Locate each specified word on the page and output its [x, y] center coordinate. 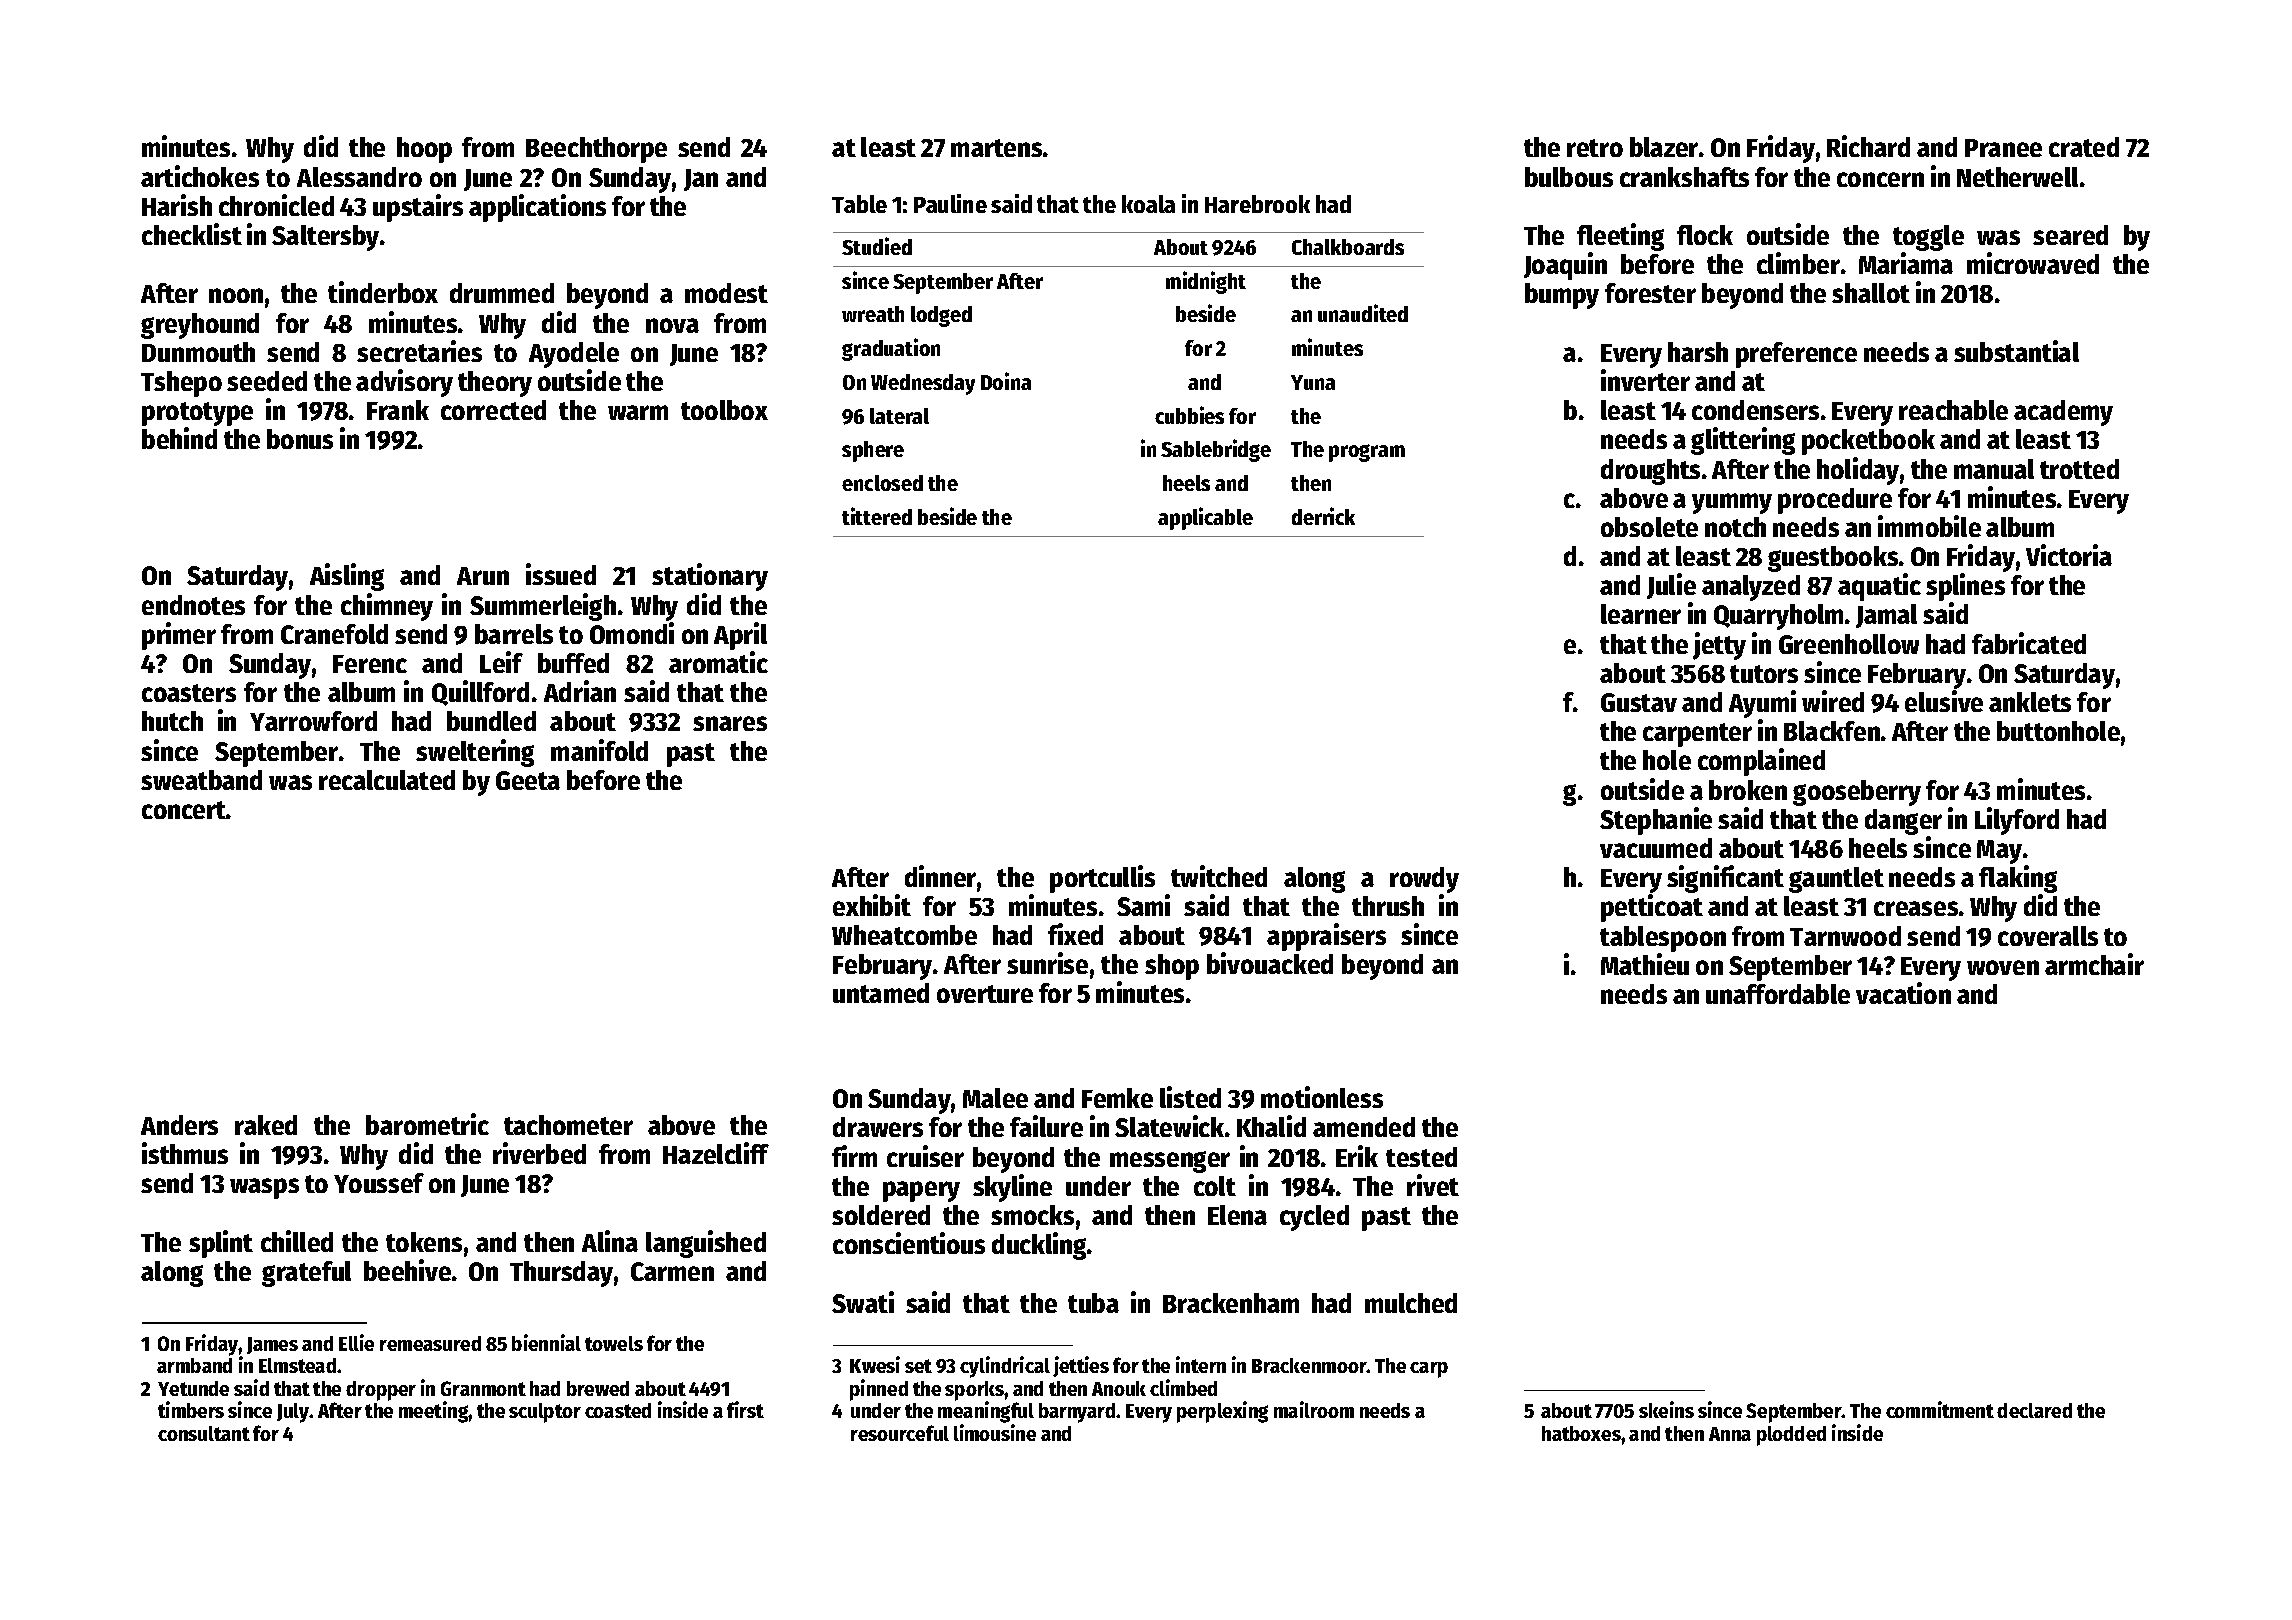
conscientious [909, 1243]
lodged [941, 316]
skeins [1666, 1409]
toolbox [724, 410]
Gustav [1639, 702]
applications [537, 208]
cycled [1314, 1218]
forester [1650, 293]
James [272, 1345]
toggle [1928, 238]
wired [1833, 701]
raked [266, 1125]
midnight [1206, 282]
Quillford [480, 693]
